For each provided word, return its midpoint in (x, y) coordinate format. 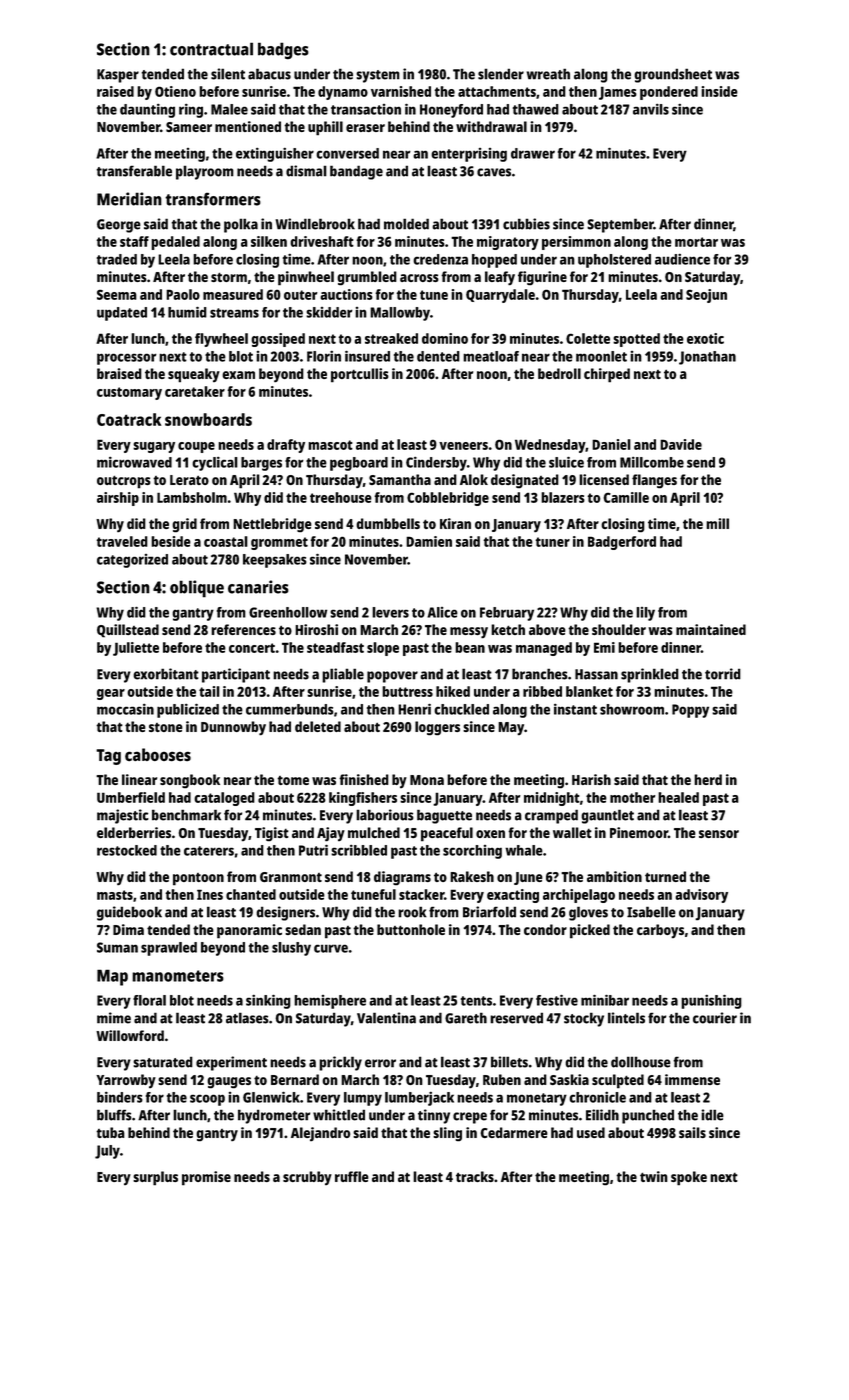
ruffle (352, 1176)
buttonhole (411, 929)
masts (115, 895)
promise (206, 1178)
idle (712, 1115)
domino (445, 338)
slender (501, 74)
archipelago (579, 896)
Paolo (183, 294)
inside (719, 91)
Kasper (118, 76)
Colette (588, 338)
